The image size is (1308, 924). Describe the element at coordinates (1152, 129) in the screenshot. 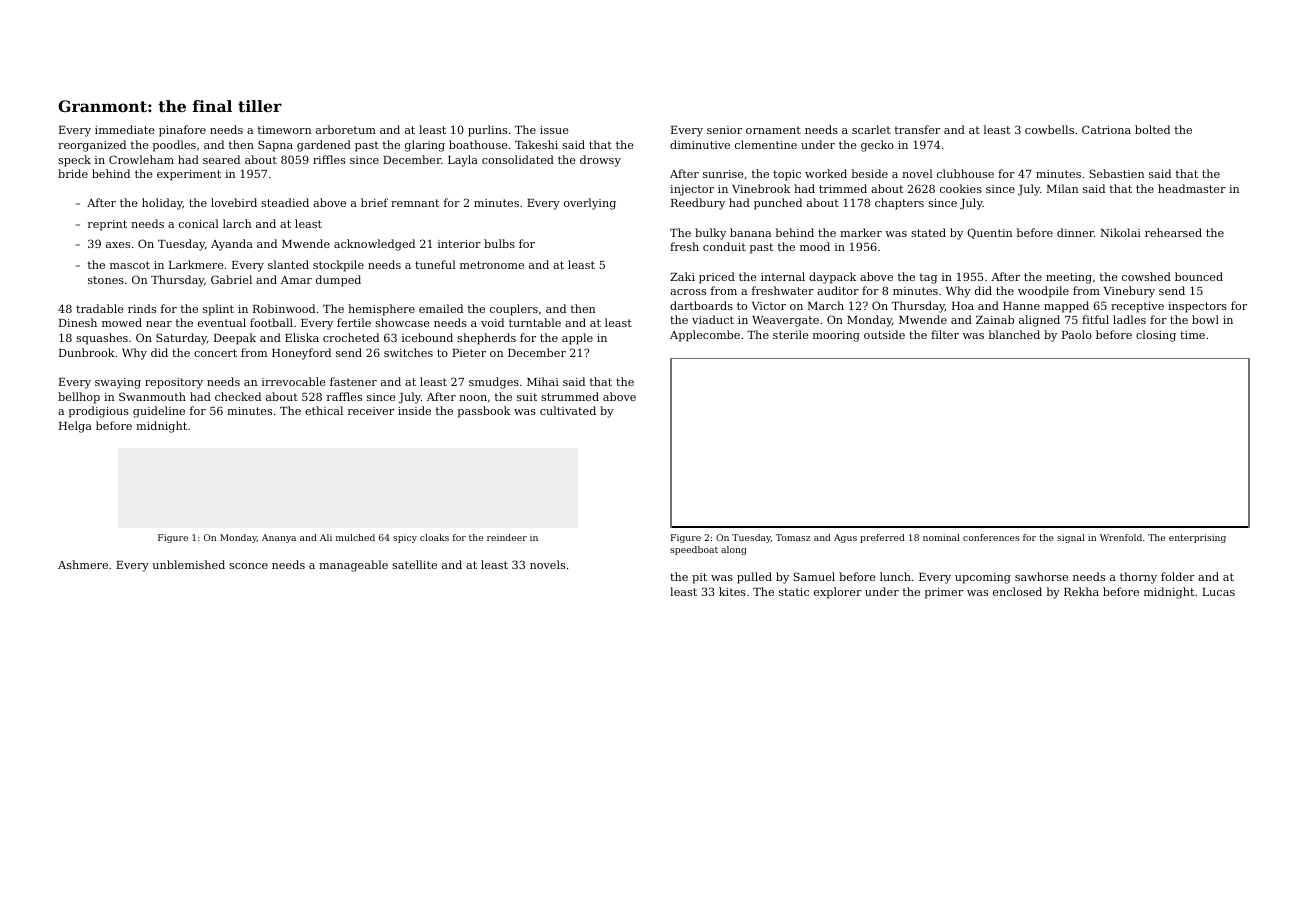

I see `bolted` at that location.
